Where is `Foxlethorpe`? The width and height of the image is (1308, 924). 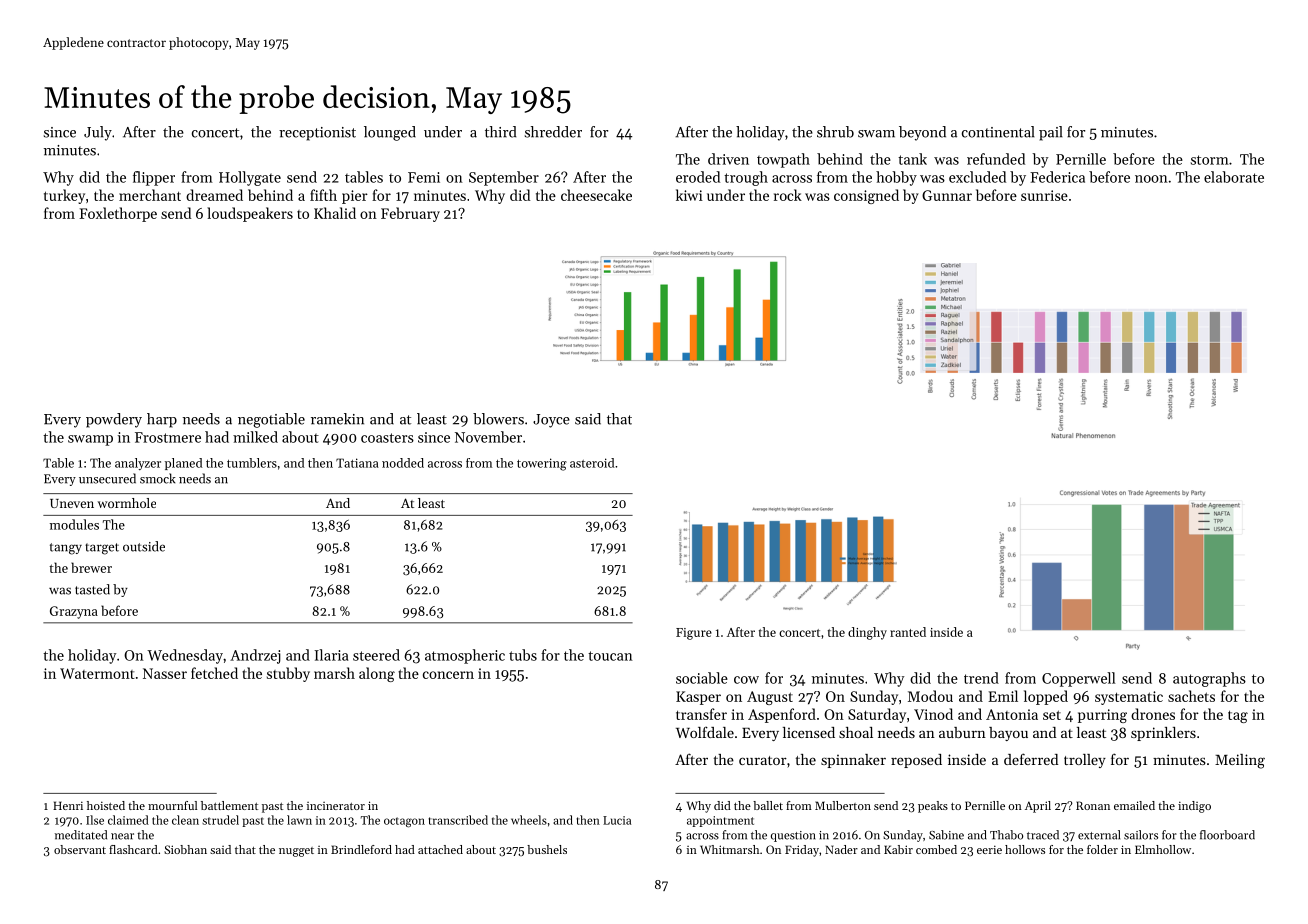 Foxlethorpe is located at coordinates (118, 214).
